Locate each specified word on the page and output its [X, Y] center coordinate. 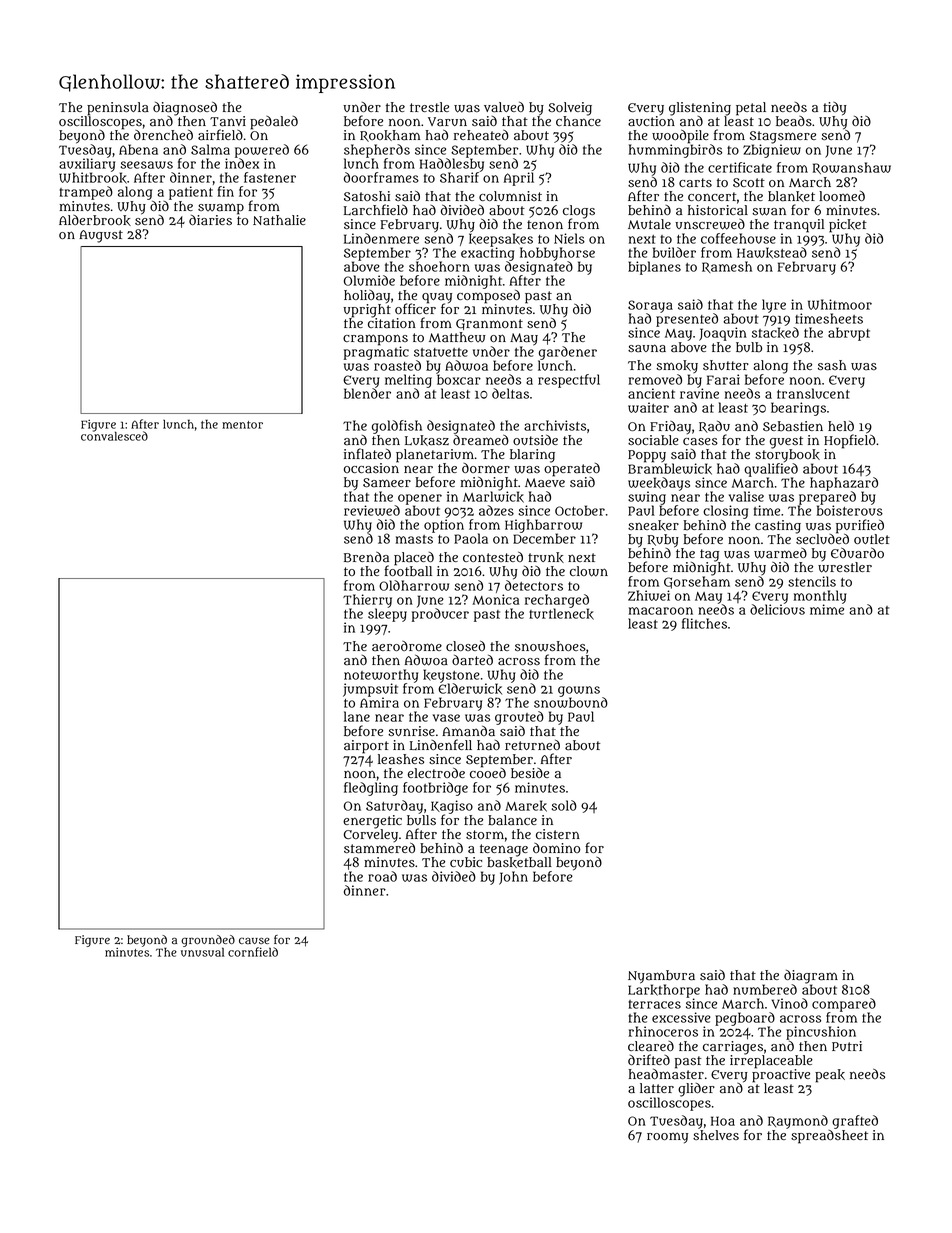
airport [366, 747]
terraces [655, 1004]
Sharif [459, 177]
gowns [579, 691]
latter [657, 1088]
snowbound [571, 702]
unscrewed [710, 224]
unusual [202, 952]
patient [191, 193]
